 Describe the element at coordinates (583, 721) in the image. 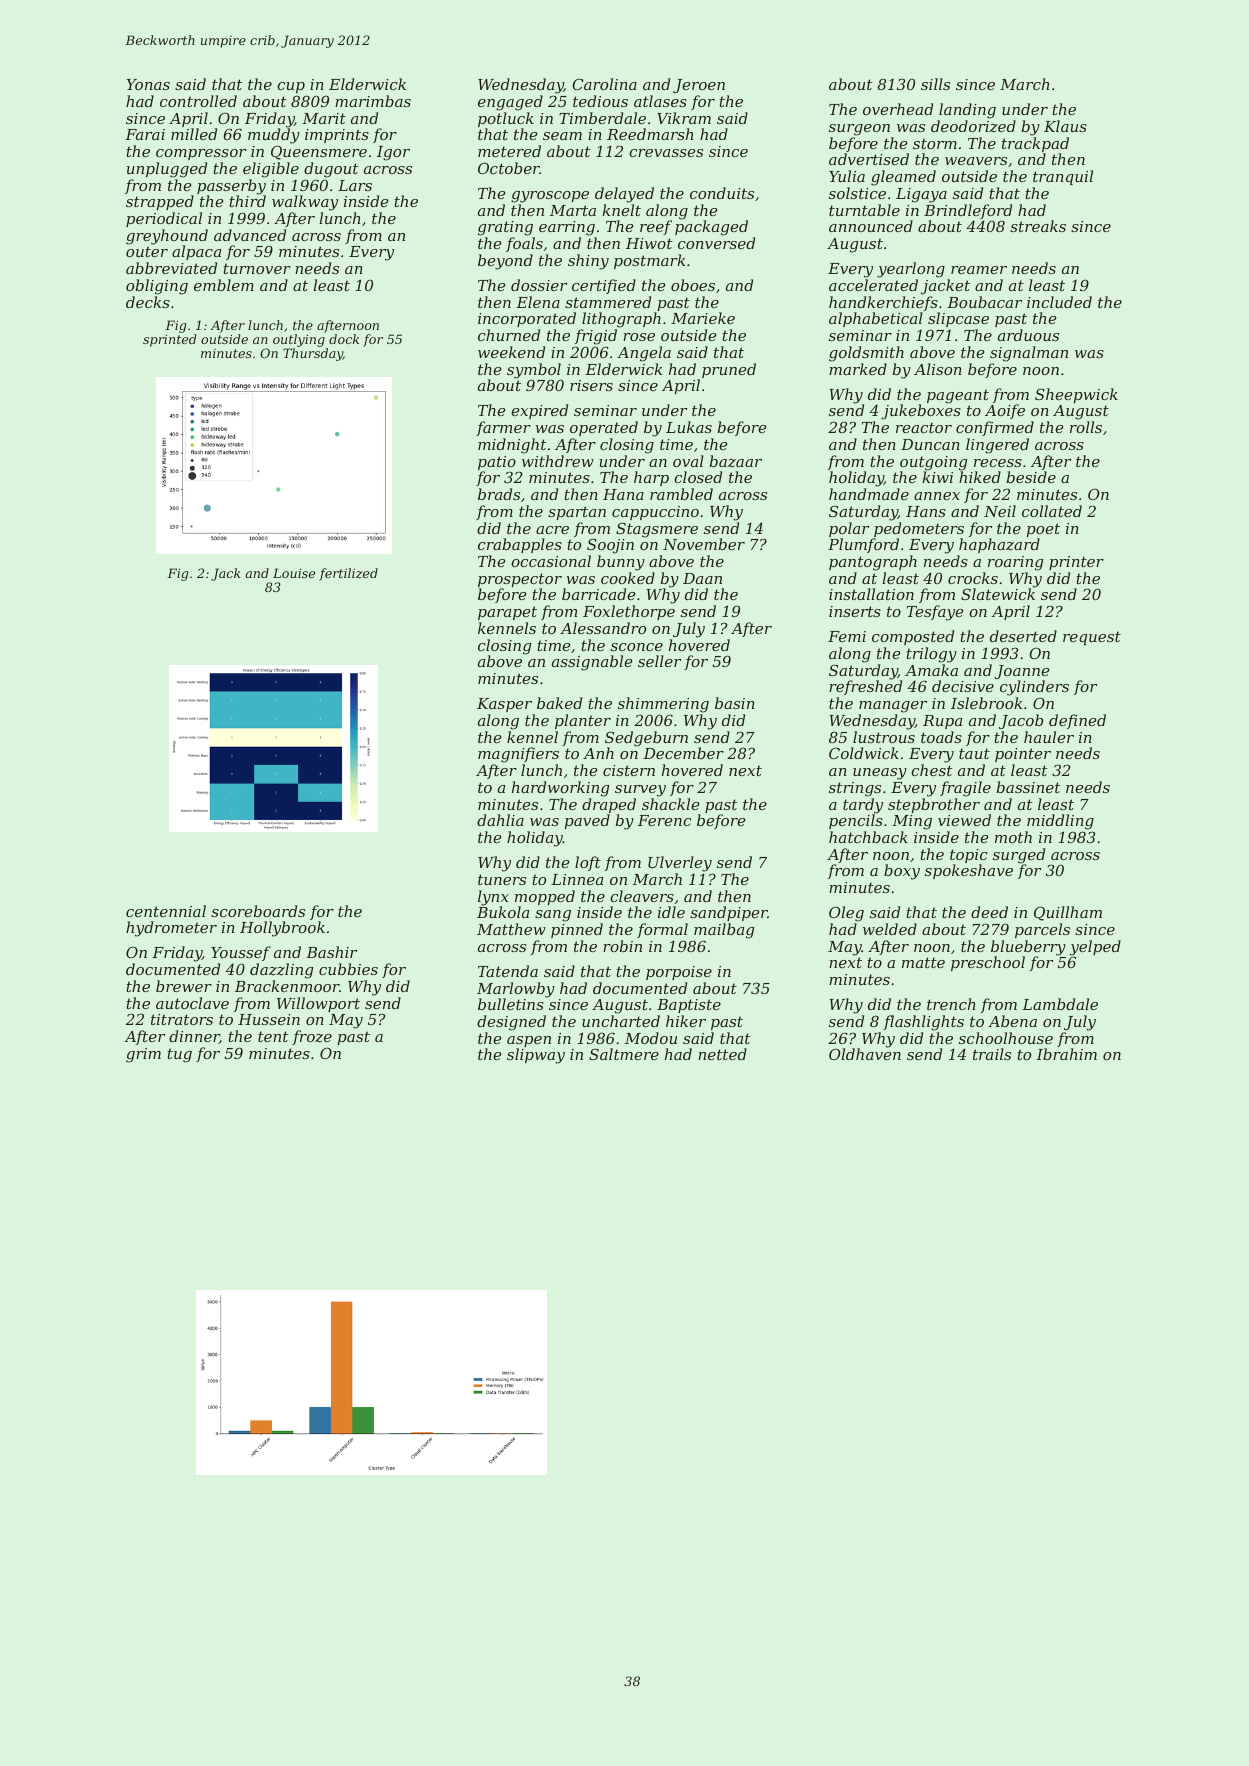

I see `planter` at that location.
